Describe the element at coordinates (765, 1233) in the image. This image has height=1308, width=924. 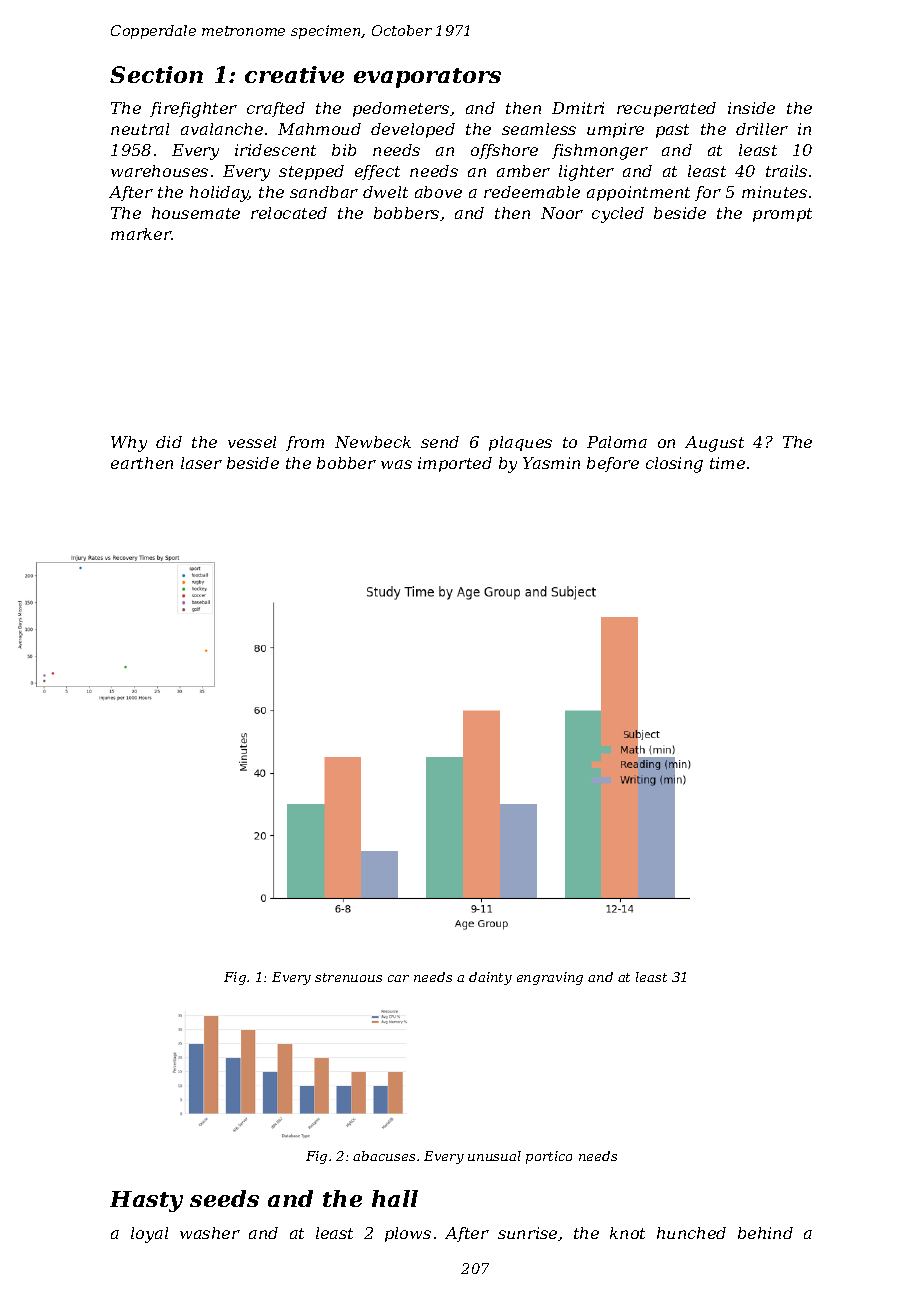
I see `behind` at that location.
